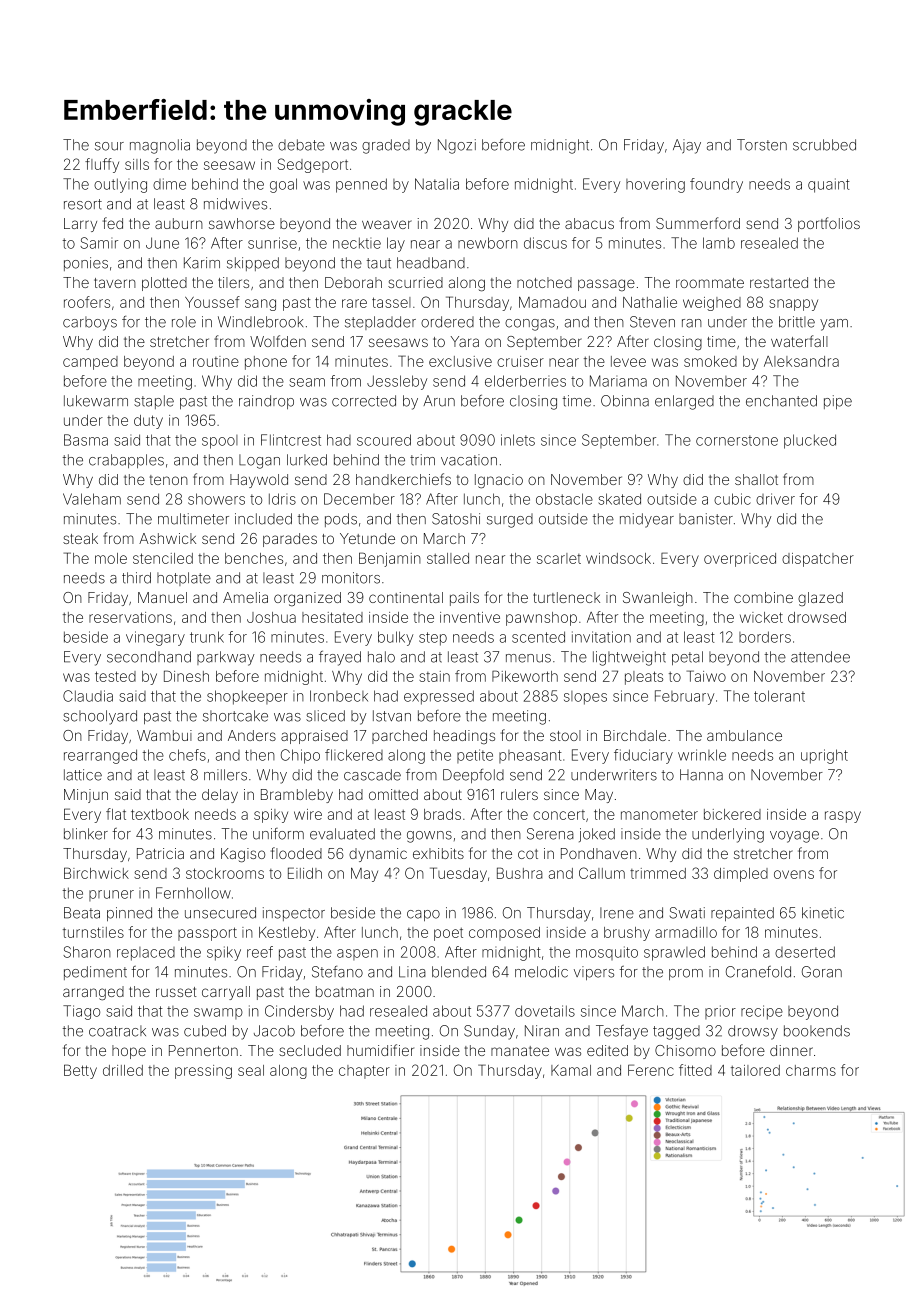 The image size is (924, 1308). What do you see at coordinates (272, 243) in the screenshot?
I see `sunrise` at bounding box center [272, 243].
